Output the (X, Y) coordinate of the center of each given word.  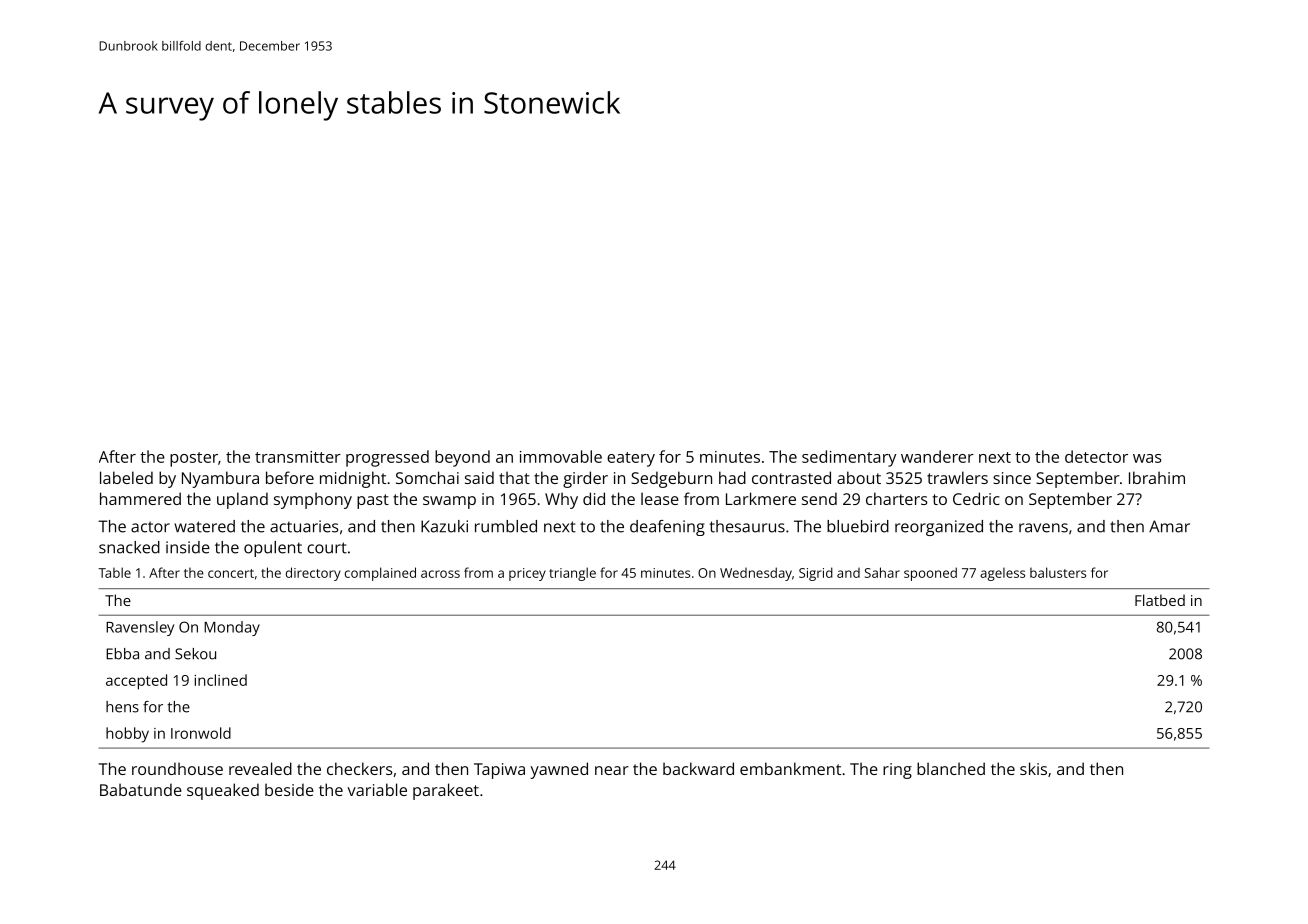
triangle (572, 574)
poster (194, 459)
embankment (790, 768)
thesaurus (747, 526)
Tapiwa (499, 771)
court (327, 548)
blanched (951, 768)
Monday (232, 628)
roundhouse (177, 768)
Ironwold (201, 733)
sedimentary (849, 458)
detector (1096, 456)
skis (1033, 768)
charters (897, 498)
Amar (1169, 526)
